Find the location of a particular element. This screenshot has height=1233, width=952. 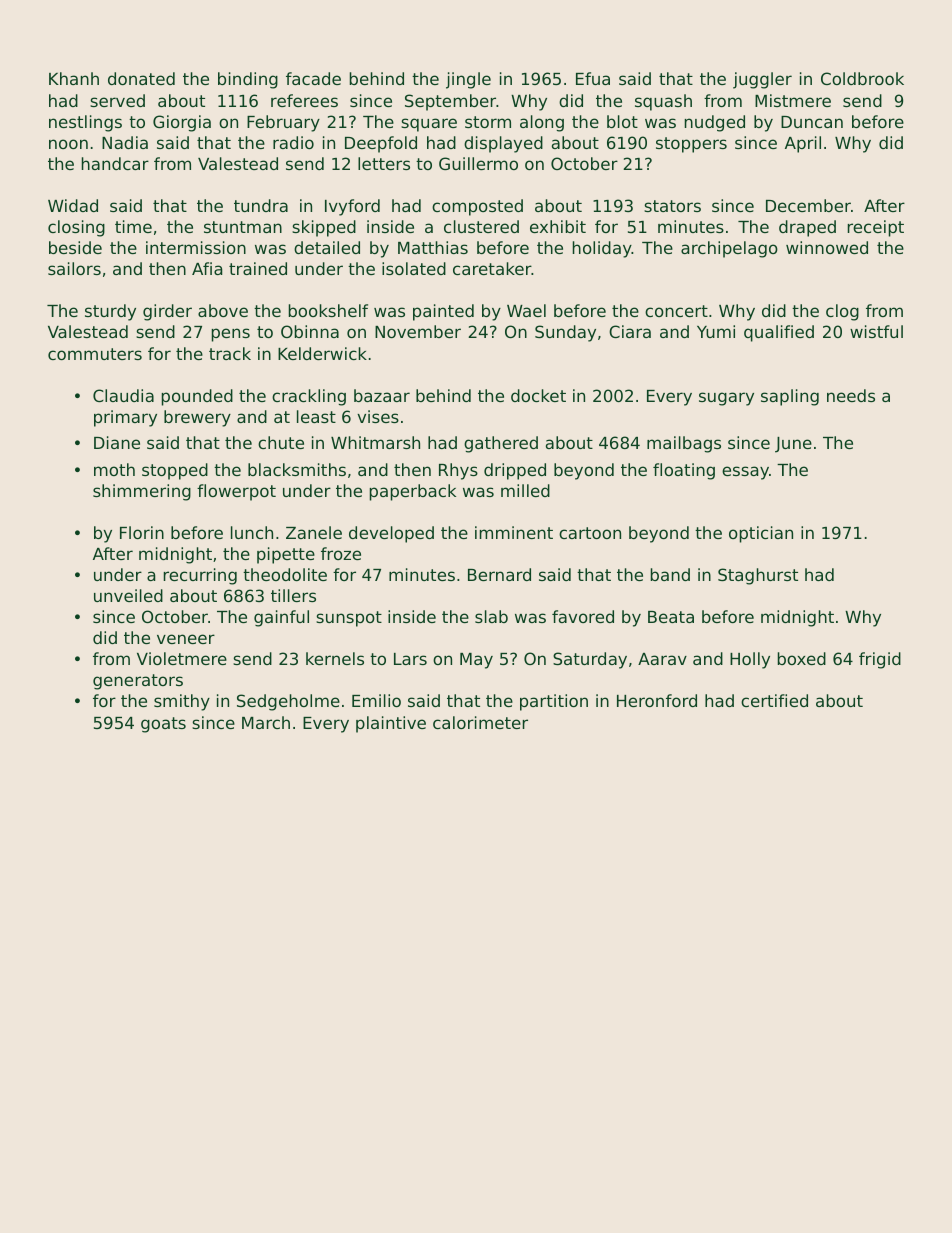

handcar is located at coordinates (115, 163).
